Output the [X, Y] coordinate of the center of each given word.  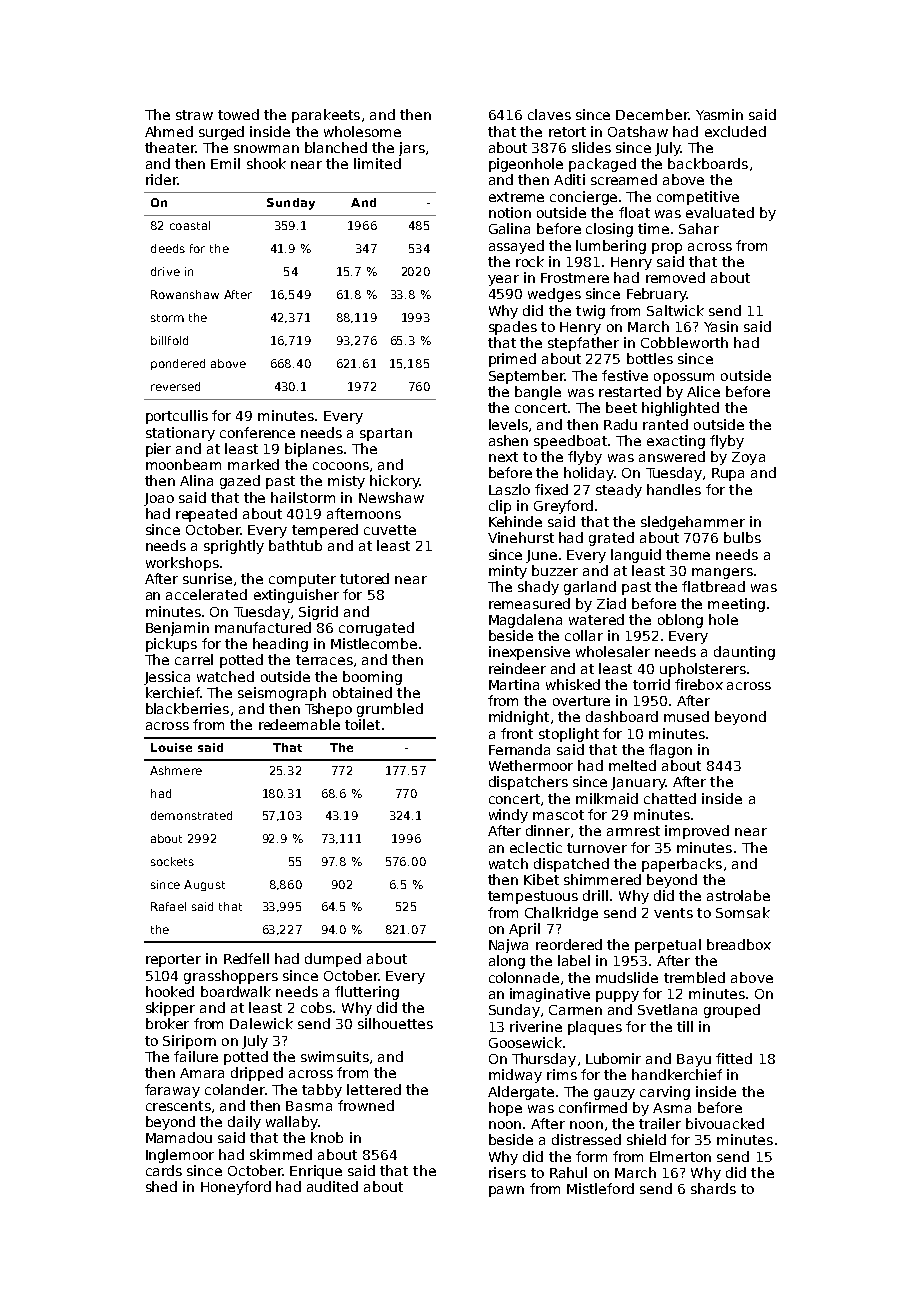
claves [549, 114]
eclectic [536, 847]
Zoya [748, 458]
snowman [266, 149]
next [503, 457]
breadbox [739, 944]
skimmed [281, 1154]
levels [508, 424]
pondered [178, 364]
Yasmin [719, 114]
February [657, 295]
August [204, 885]
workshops [182, 564]
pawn [506, 1191]
